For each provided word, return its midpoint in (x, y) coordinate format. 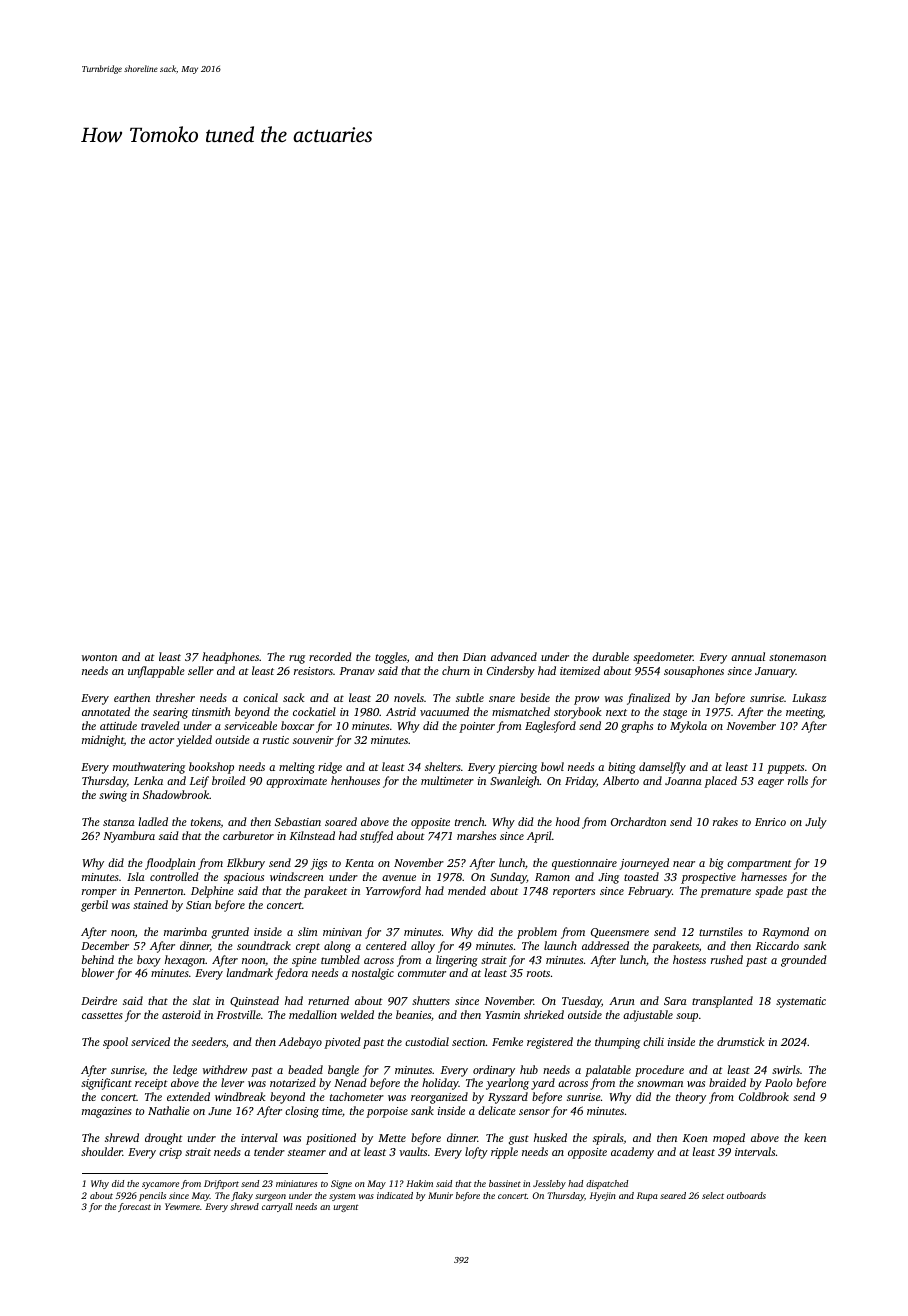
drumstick (741, 1041)
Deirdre (99, 1000)
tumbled (340, 959)
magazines (107, 1112)
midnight (103, 741)
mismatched (521, 711)
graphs (637, 727)
